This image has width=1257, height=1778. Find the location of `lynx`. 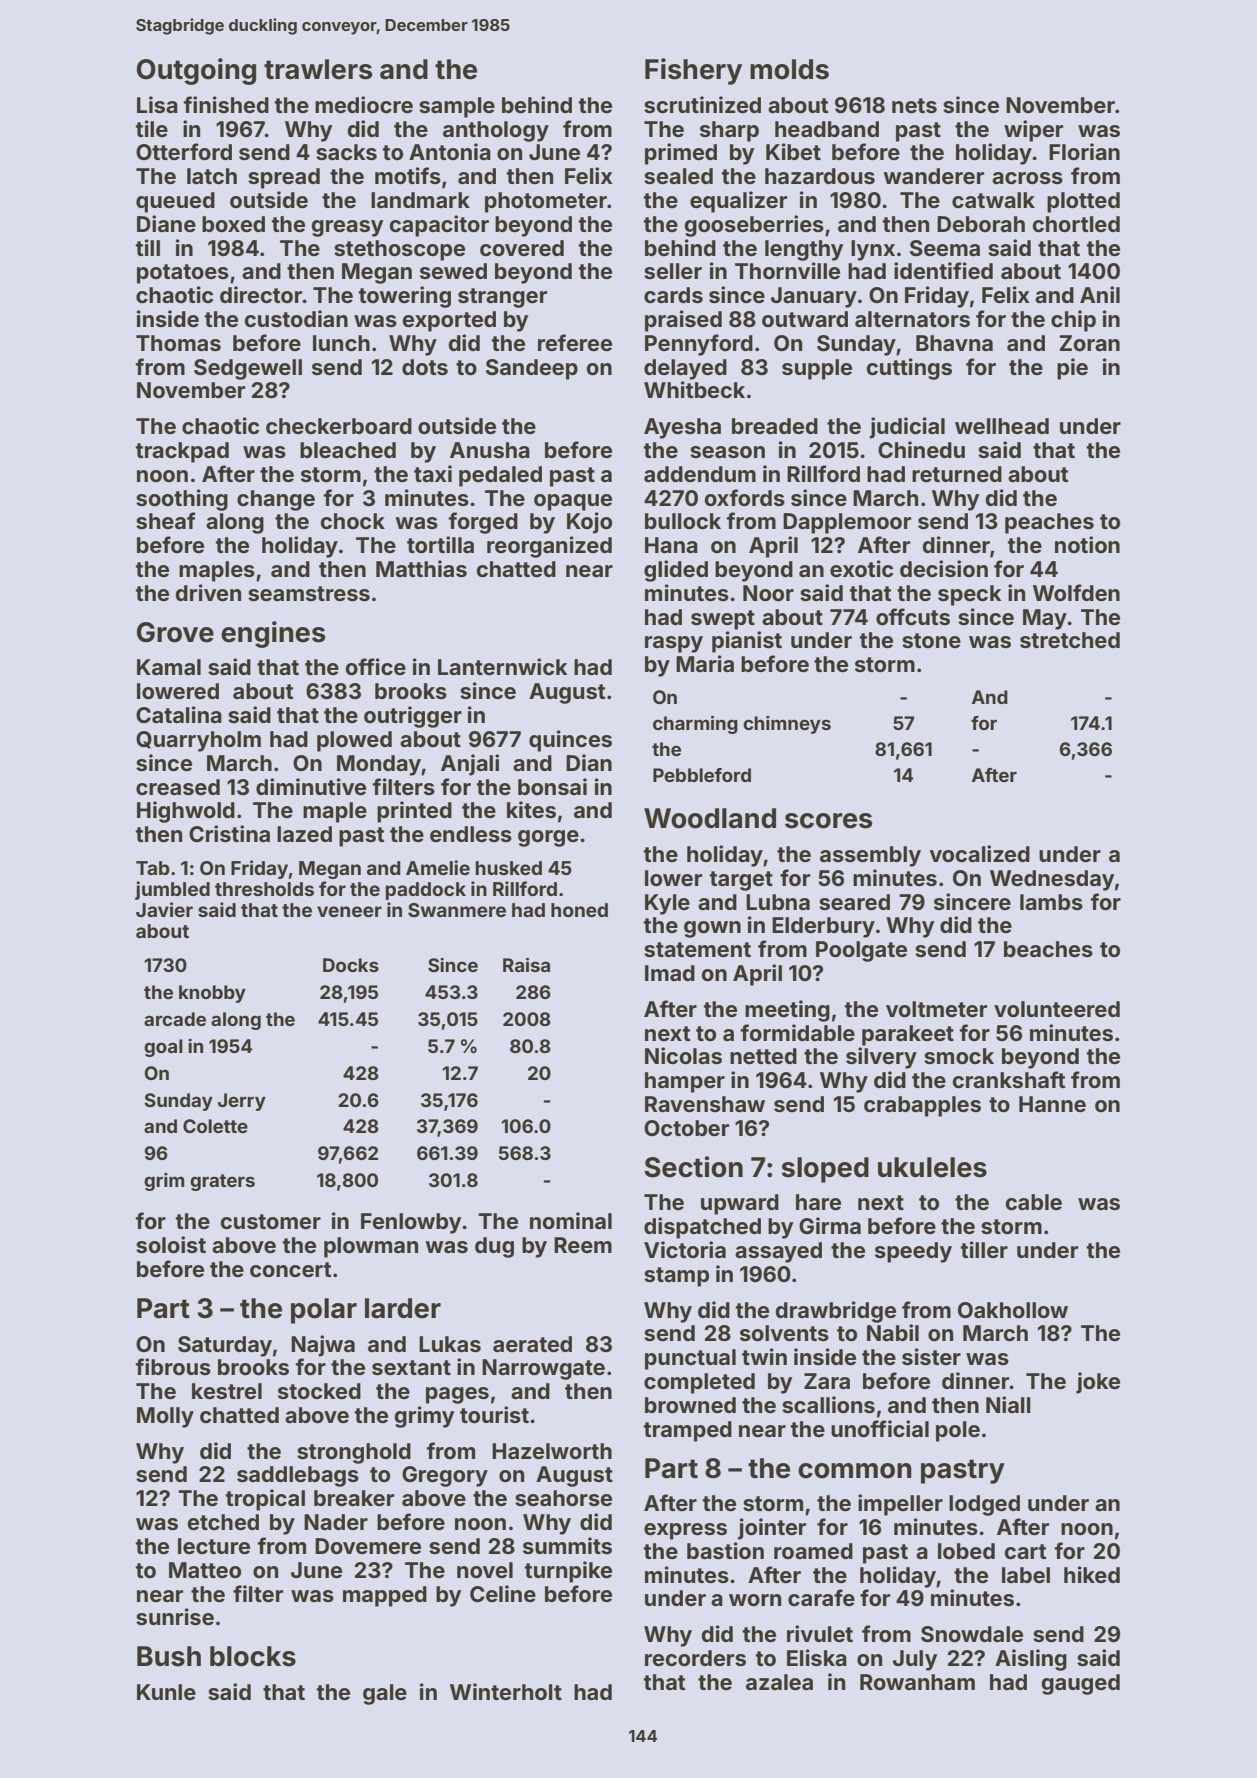

lynx is located at coordinates (873, 250).
